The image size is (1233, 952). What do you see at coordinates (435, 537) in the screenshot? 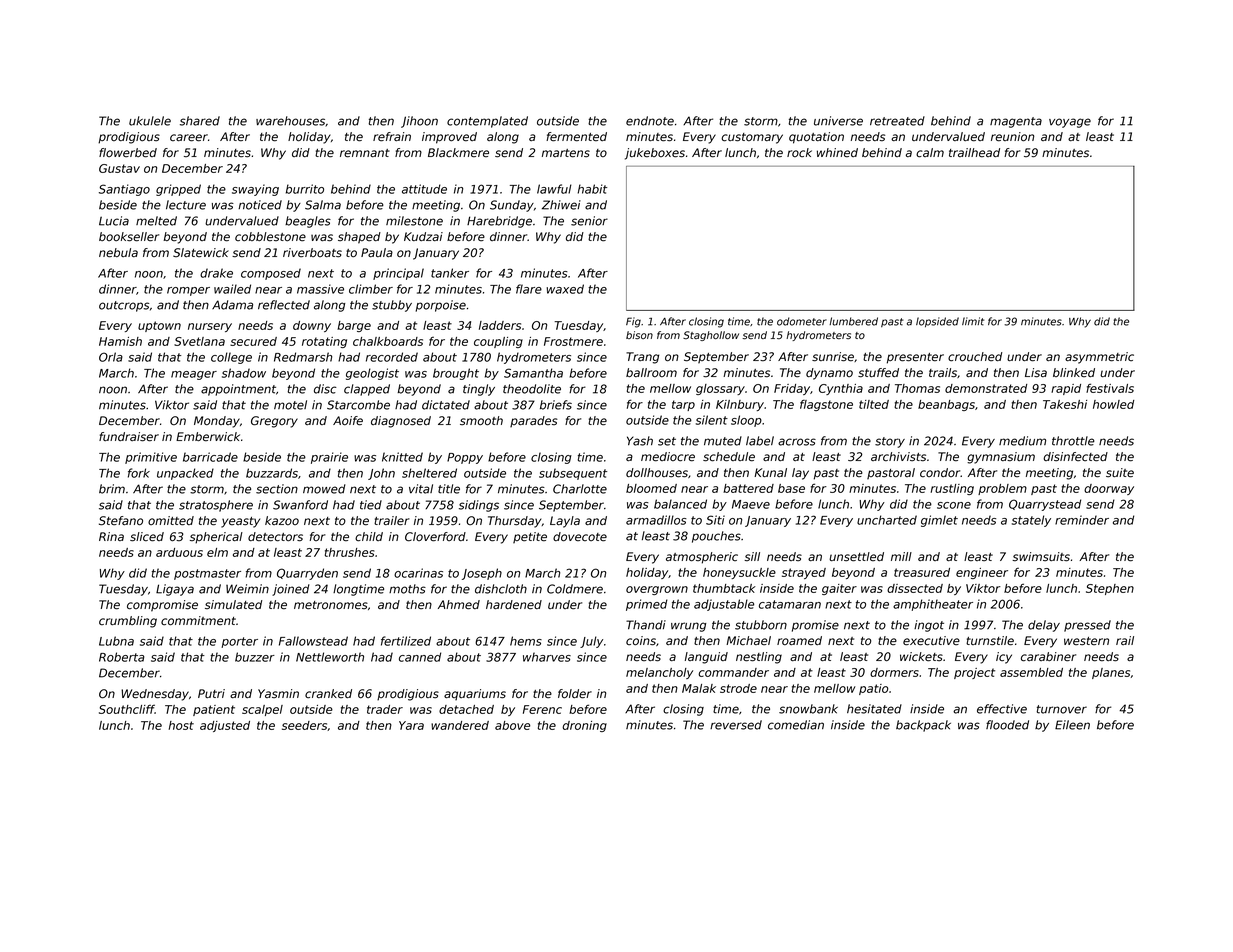
I see `Cloverford` at bounding box center [435, 537].
